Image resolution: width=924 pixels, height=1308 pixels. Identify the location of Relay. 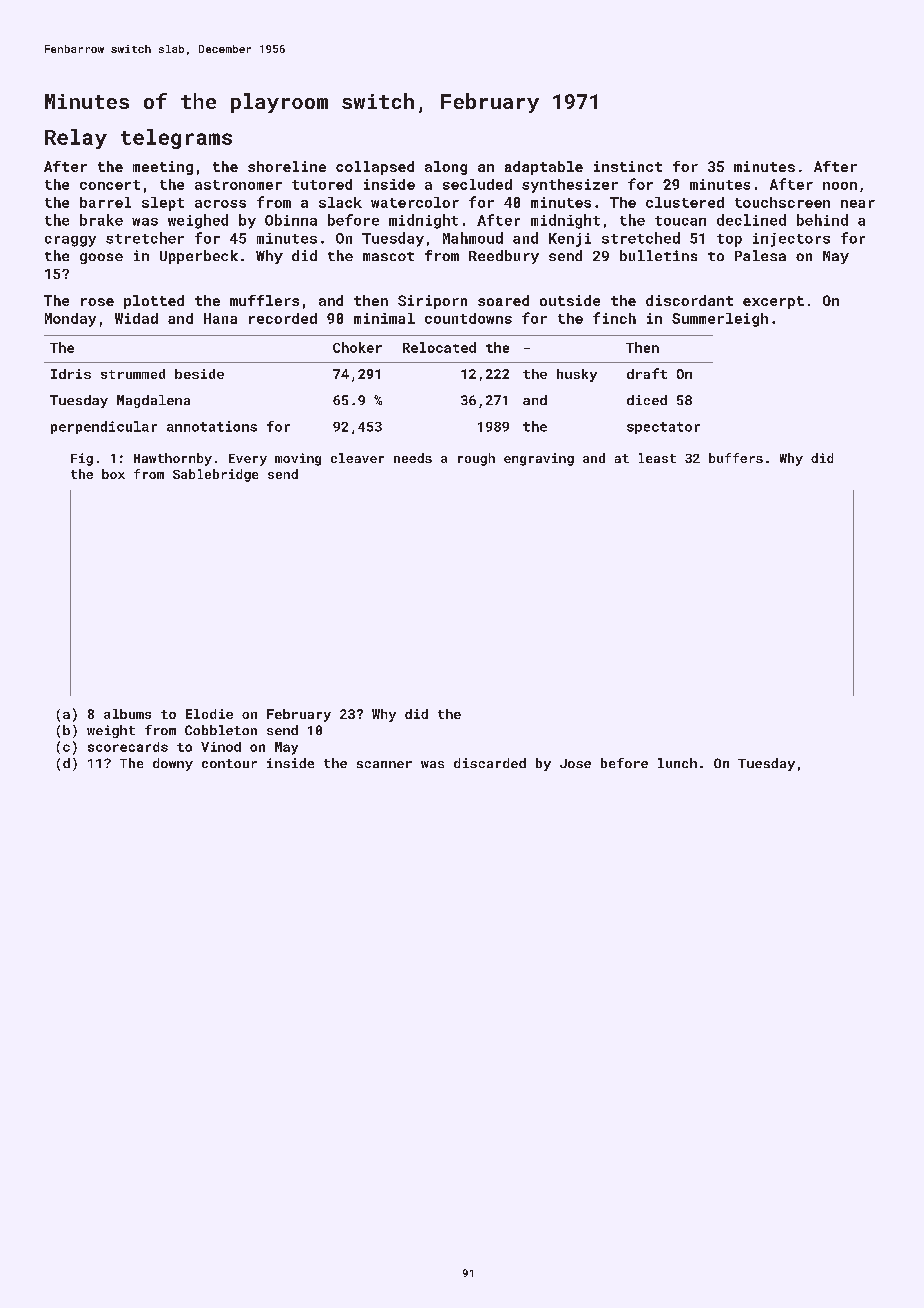
(76, 139).
